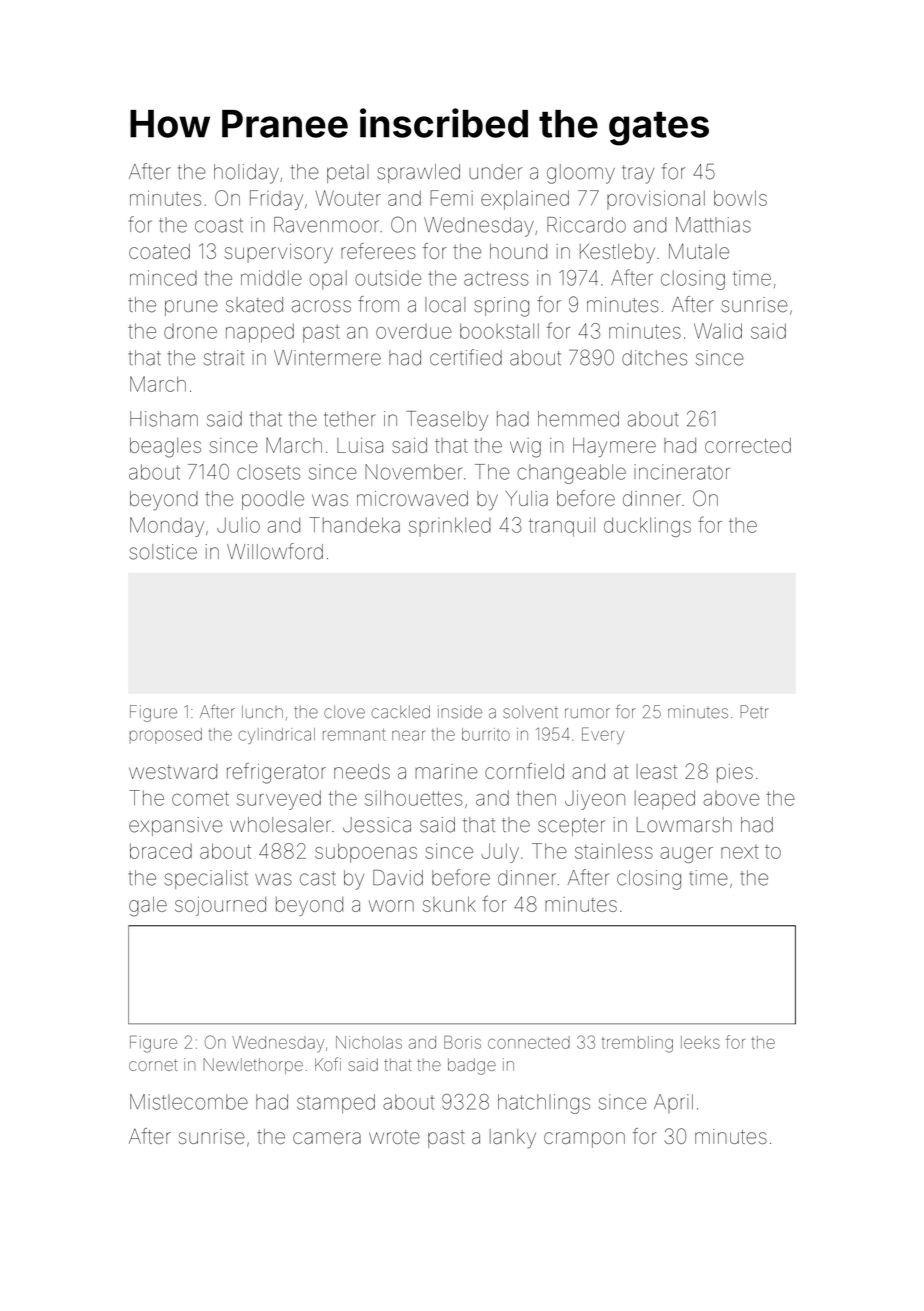 This page has width=924, height=1311. What do you see at coordinates (165, 736) in the page?
I see `proposed` at bounding box center [165, 736].
